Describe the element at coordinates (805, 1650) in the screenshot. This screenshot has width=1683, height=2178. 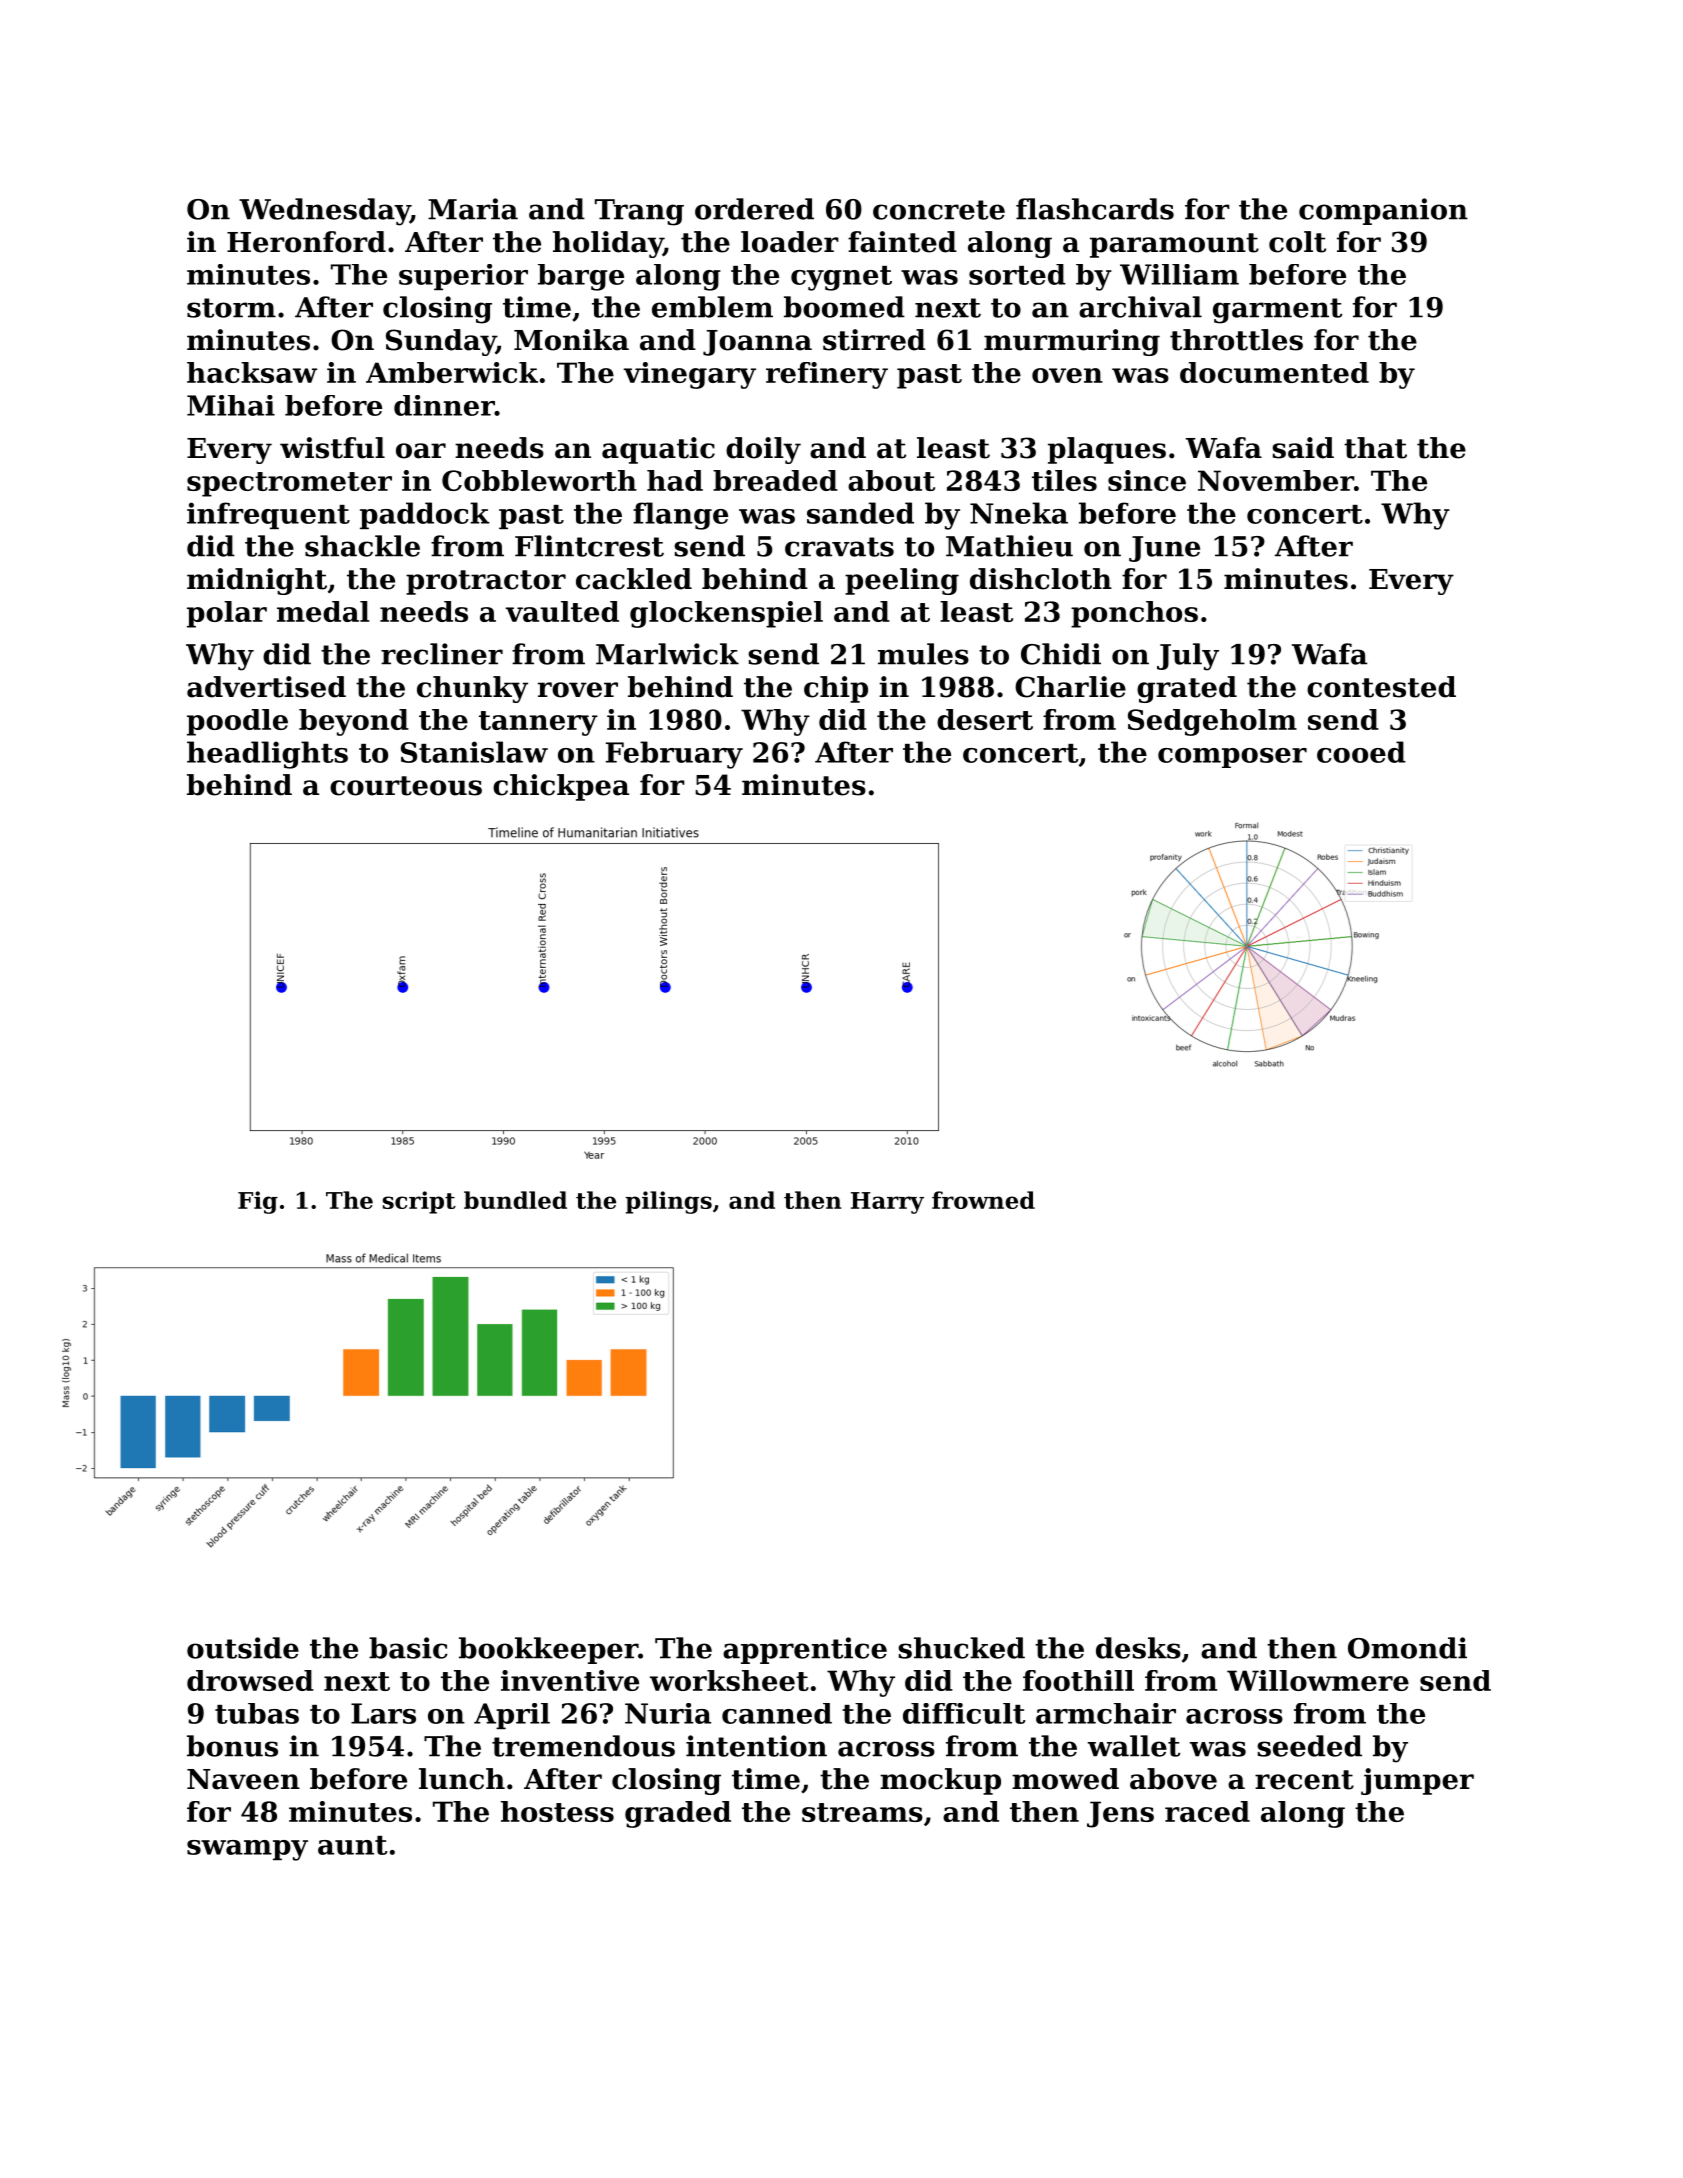
I see `apprentice` at that location.
